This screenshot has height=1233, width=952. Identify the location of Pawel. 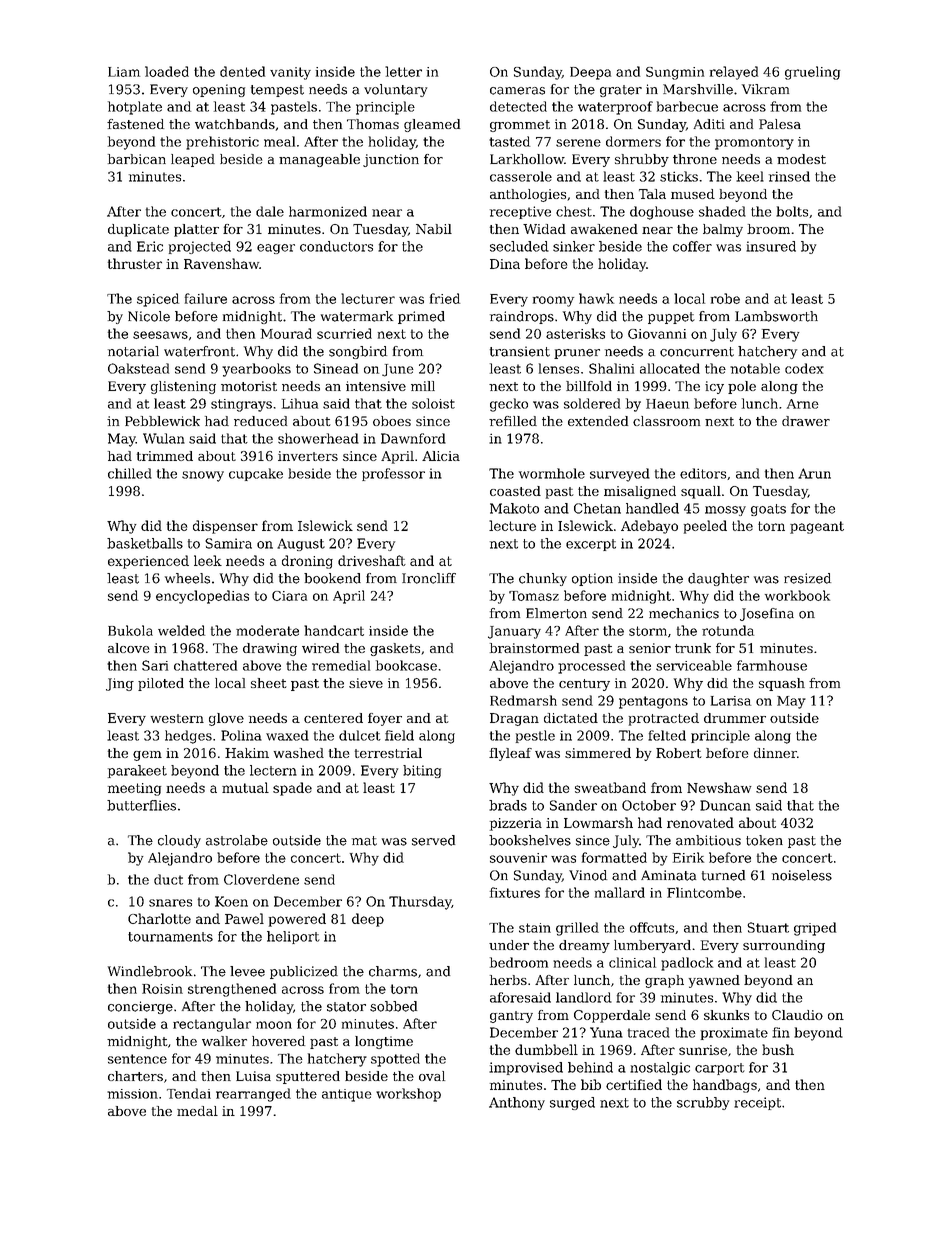
(244, 918).
